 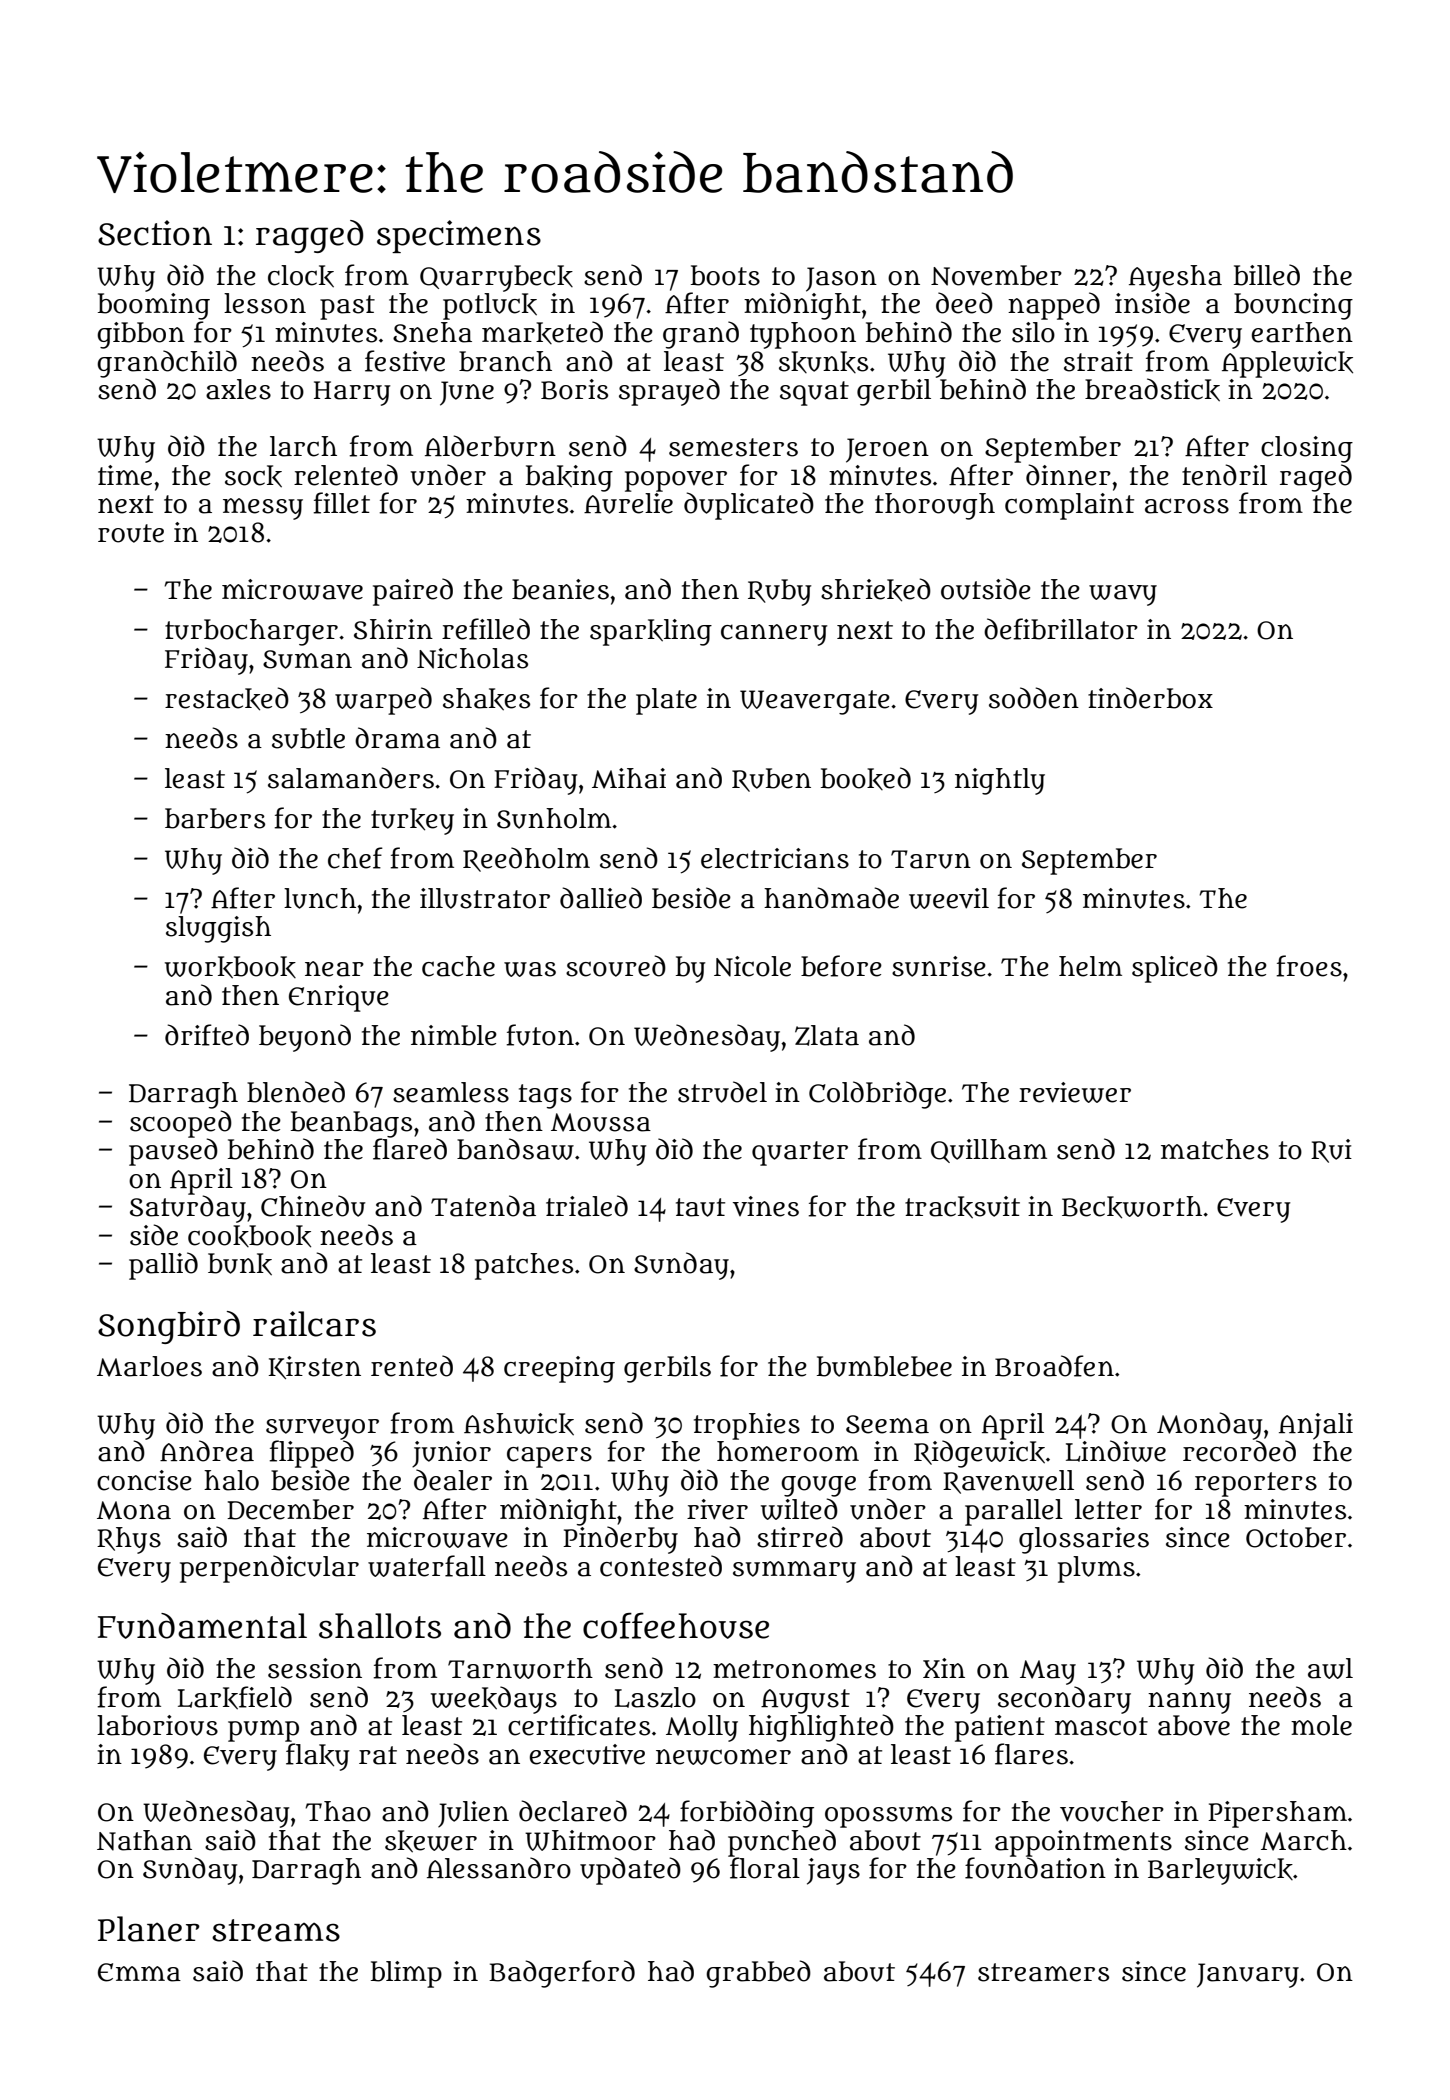 What do you see at coordinates (1054, 306) in the screenshot?
I see `napped` at bounding box center [1054, 306].
